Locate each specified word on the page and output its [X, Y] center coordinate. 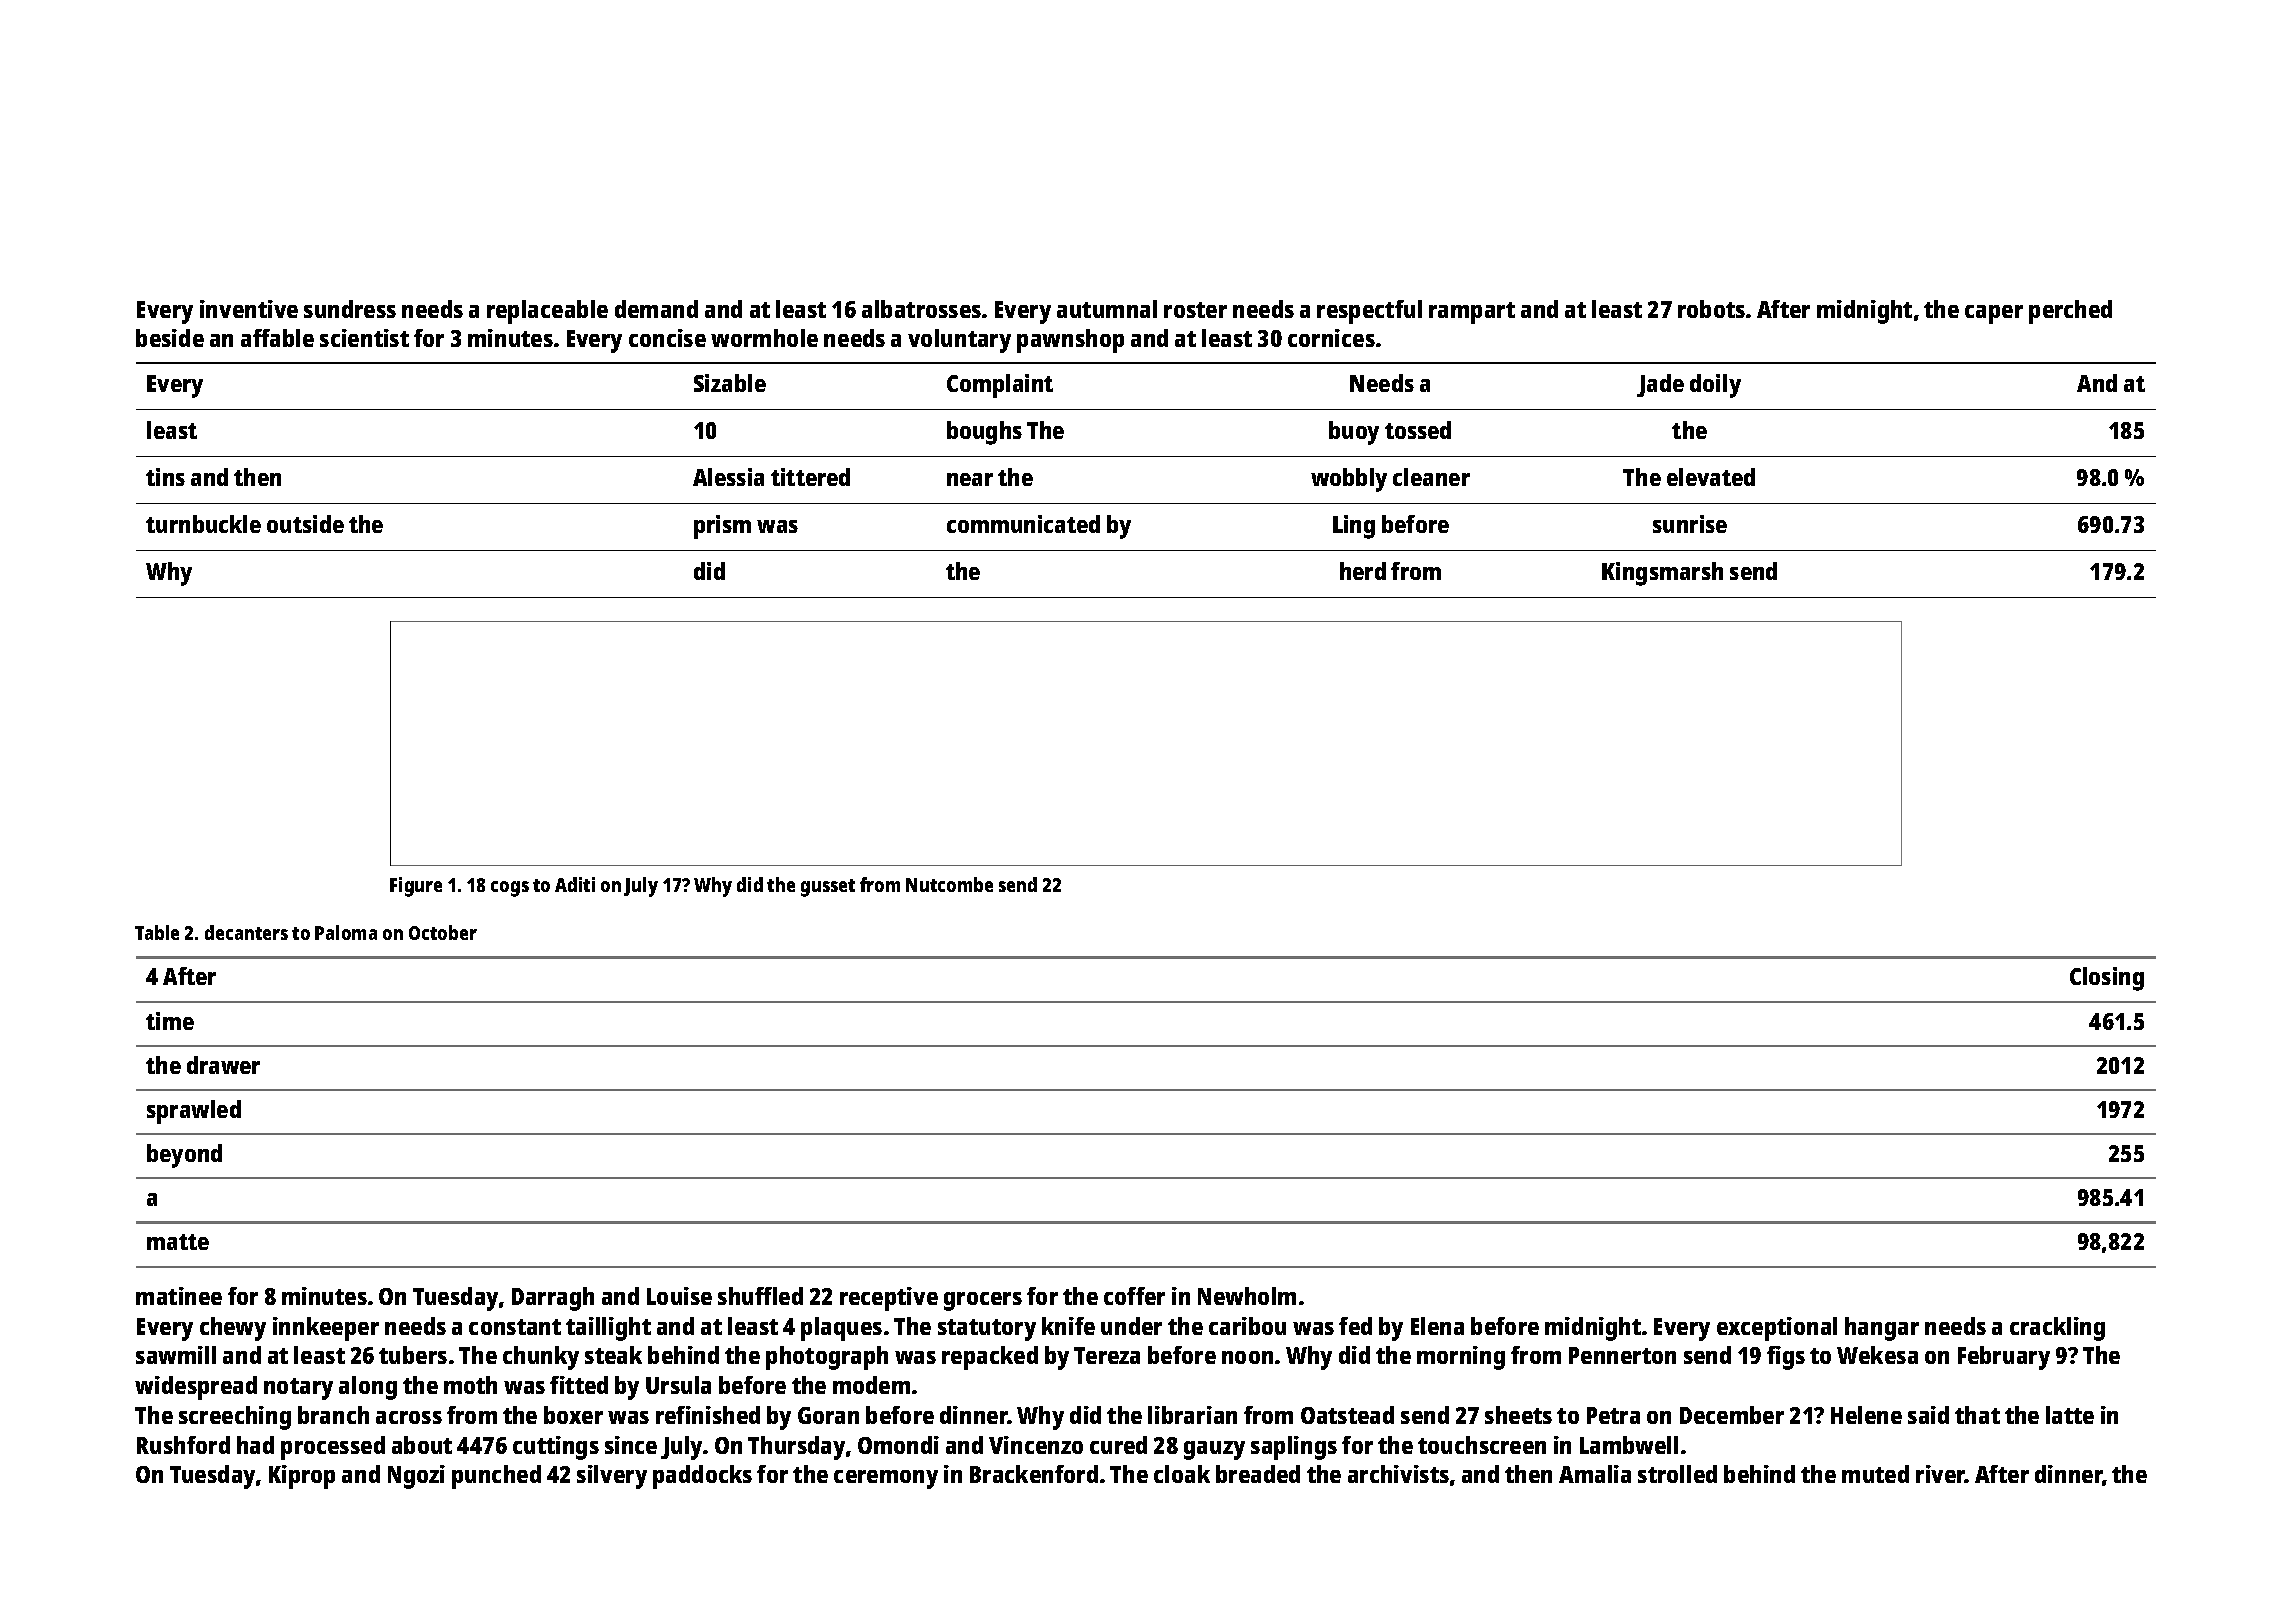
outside [305, 524]
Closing [2107, 979]
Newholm [1247, 1296]
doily [1715, 386]
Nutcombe [949, 884]
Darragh [553, 1299]
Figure [416, 887]
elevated [1711, 477]
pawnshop [1070, 341]
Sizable [730, 383]
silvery [612, 1477]
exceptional [1777, 1329]
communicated [1023, 524]
